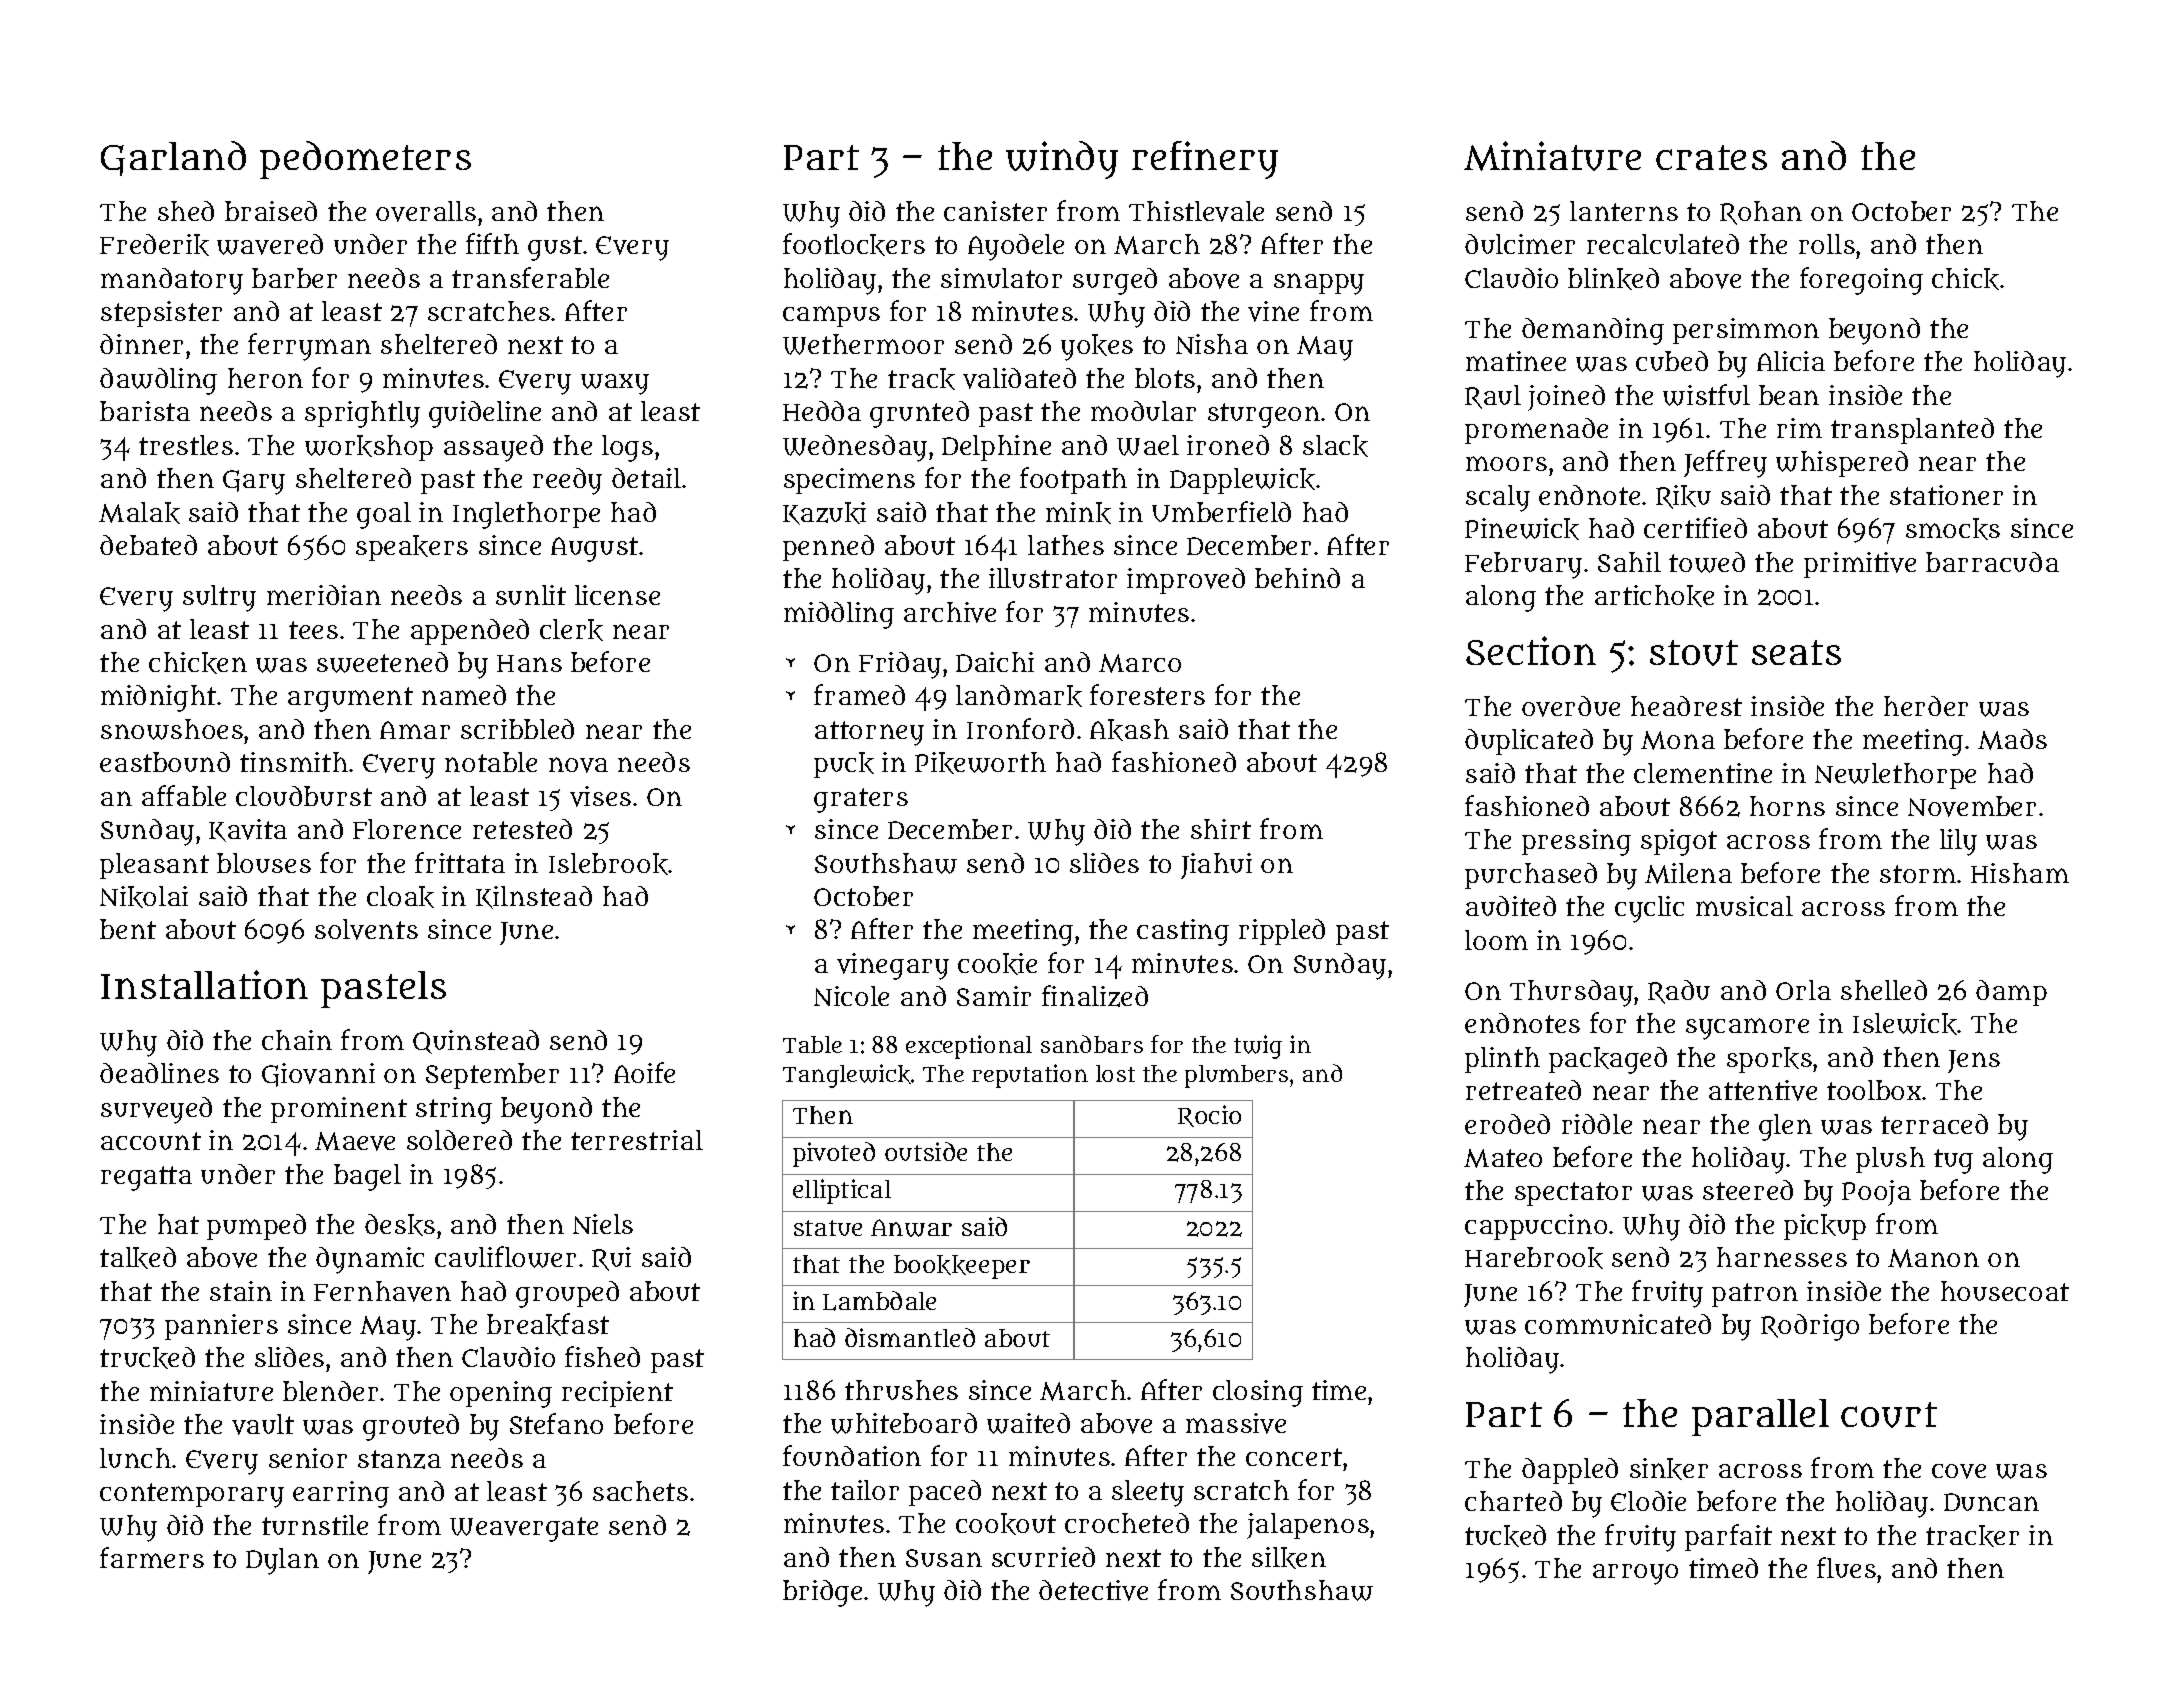  What do you see at coordinates (1694, 653) in the document?
I see `stout` at bounding box center [1694, 653].
